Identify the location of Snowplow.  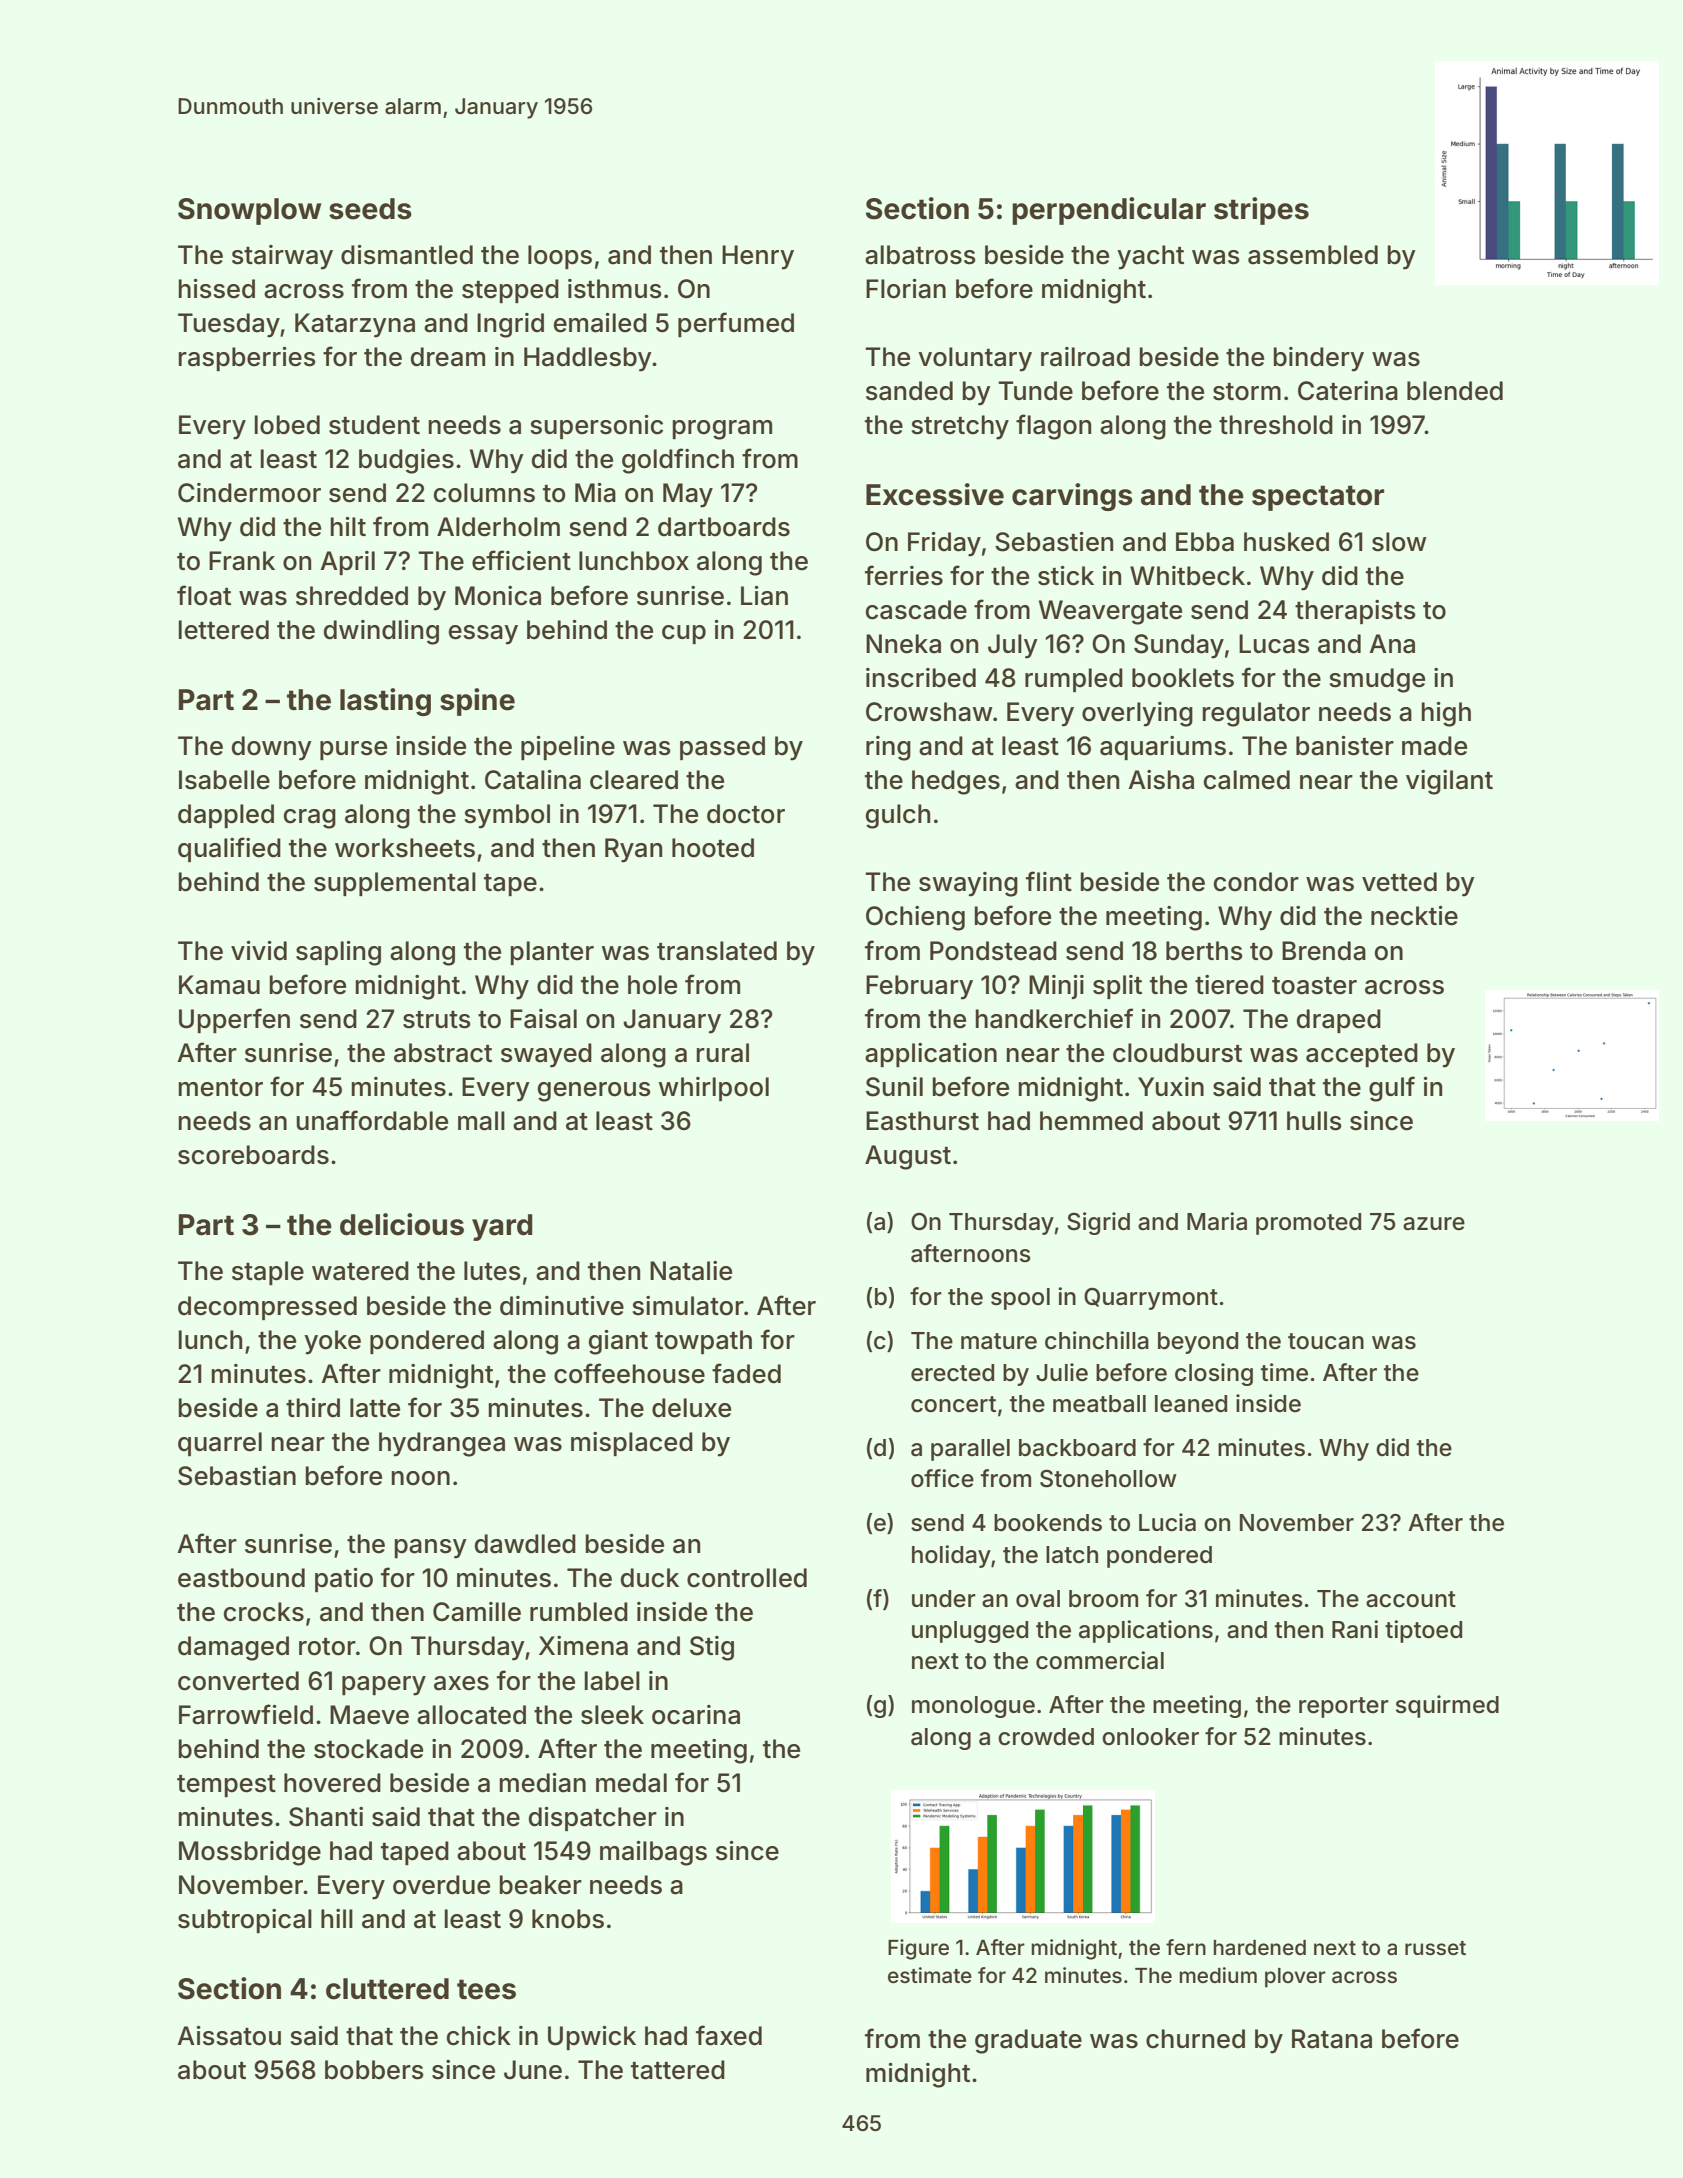
(249, 211).
